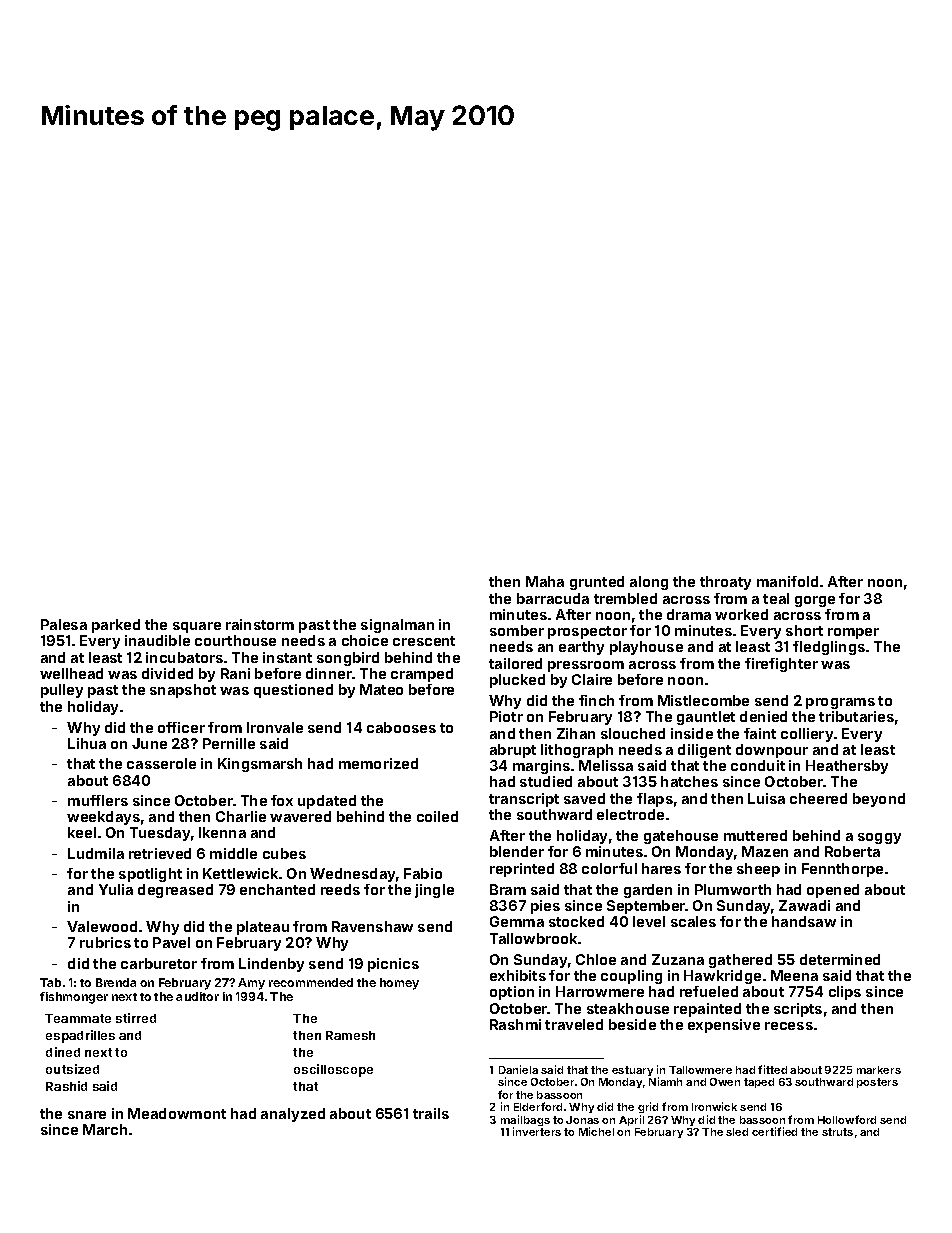  What do you see at coordinates (181, 727) in the page?
I see `officer` at bounding box center [181, 727].
